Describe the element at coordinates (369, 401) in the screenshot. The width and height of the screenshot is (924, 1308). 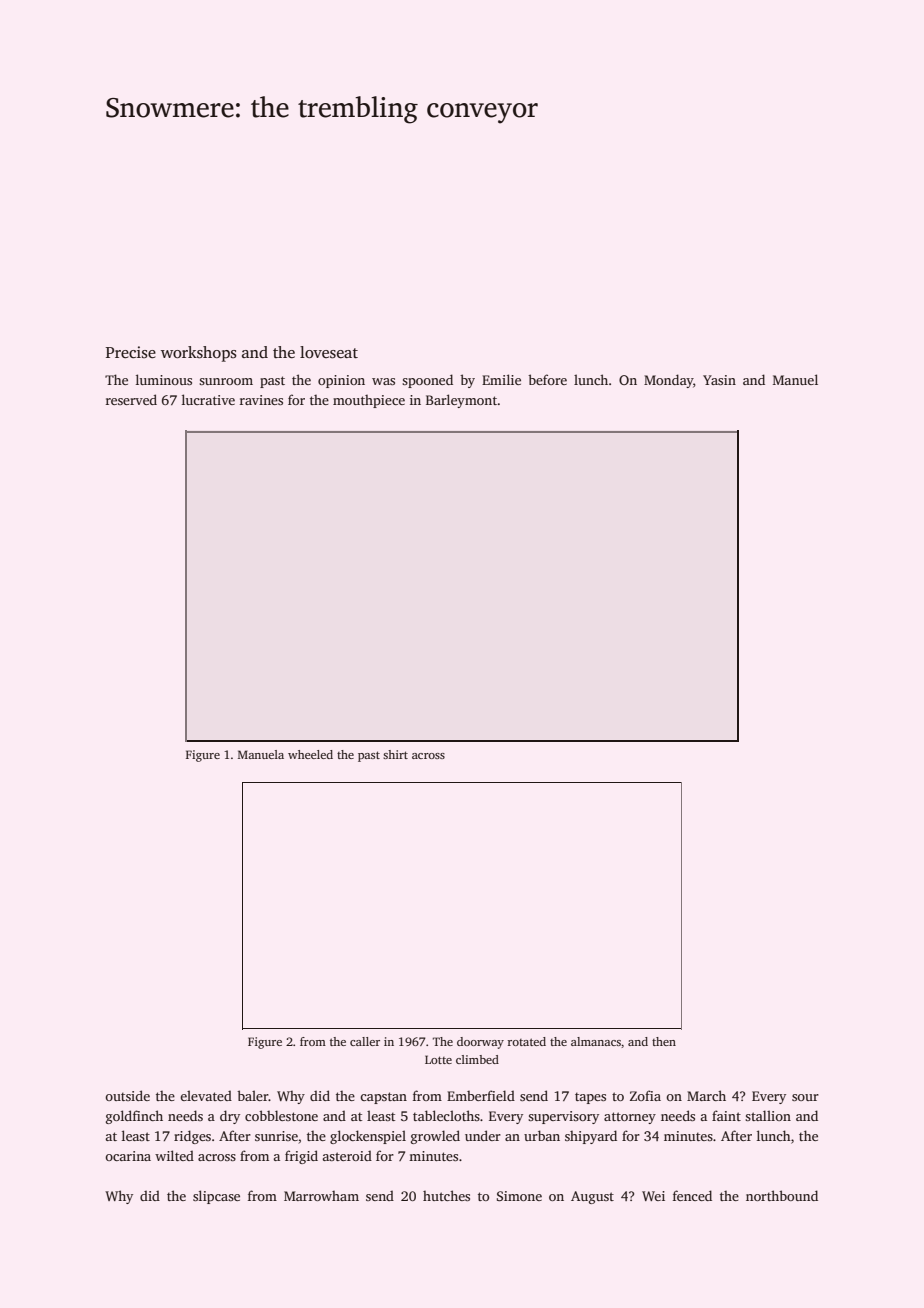
I see `mouthpiece` at that location.
